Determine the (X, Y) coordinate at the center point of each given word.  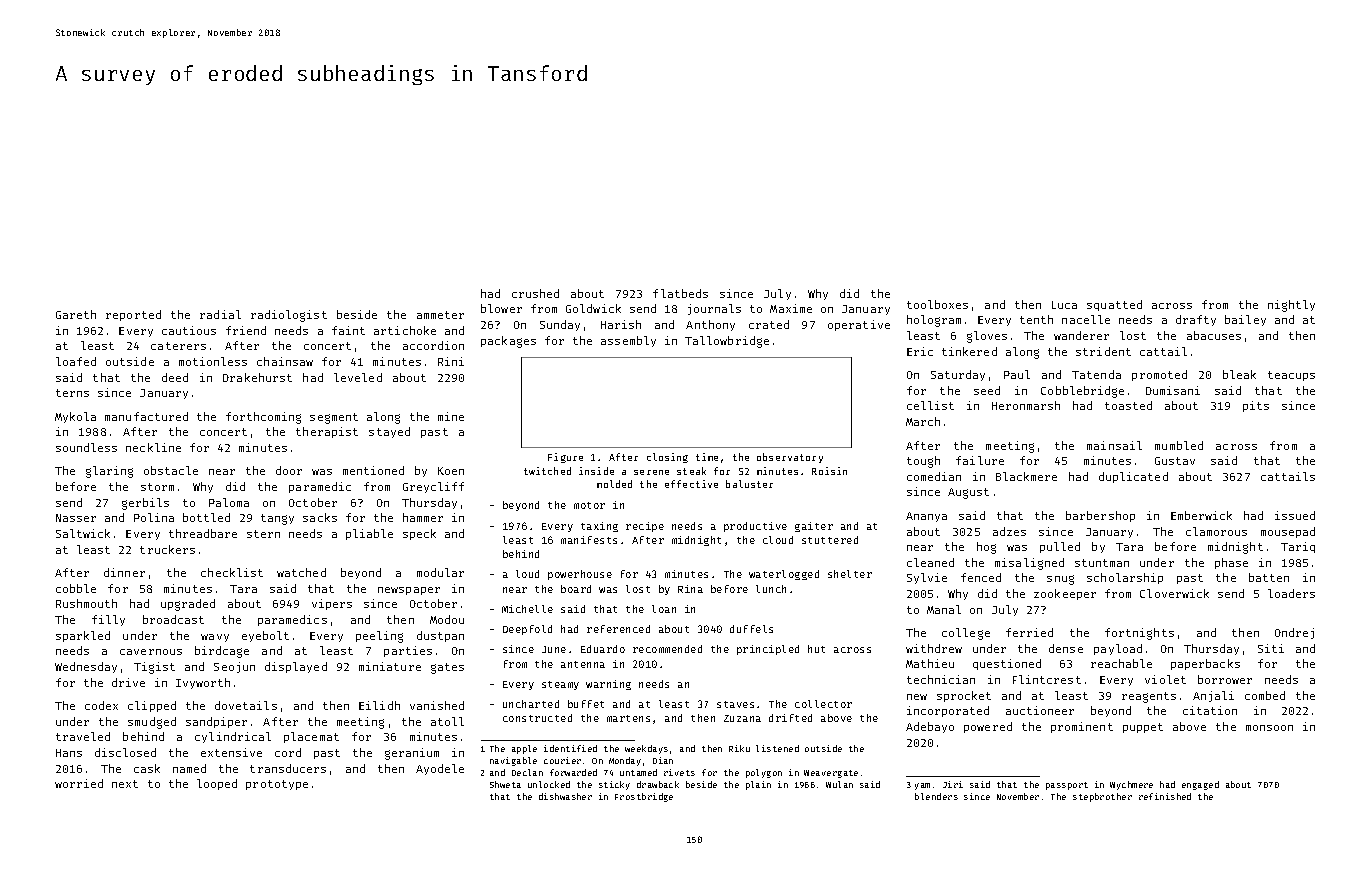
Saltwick (83, 533)
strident (1103, 351)
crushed (535, 293)
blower (501, 308)
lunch (771, 589)
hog (986, 548)
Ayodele (440, 769)
